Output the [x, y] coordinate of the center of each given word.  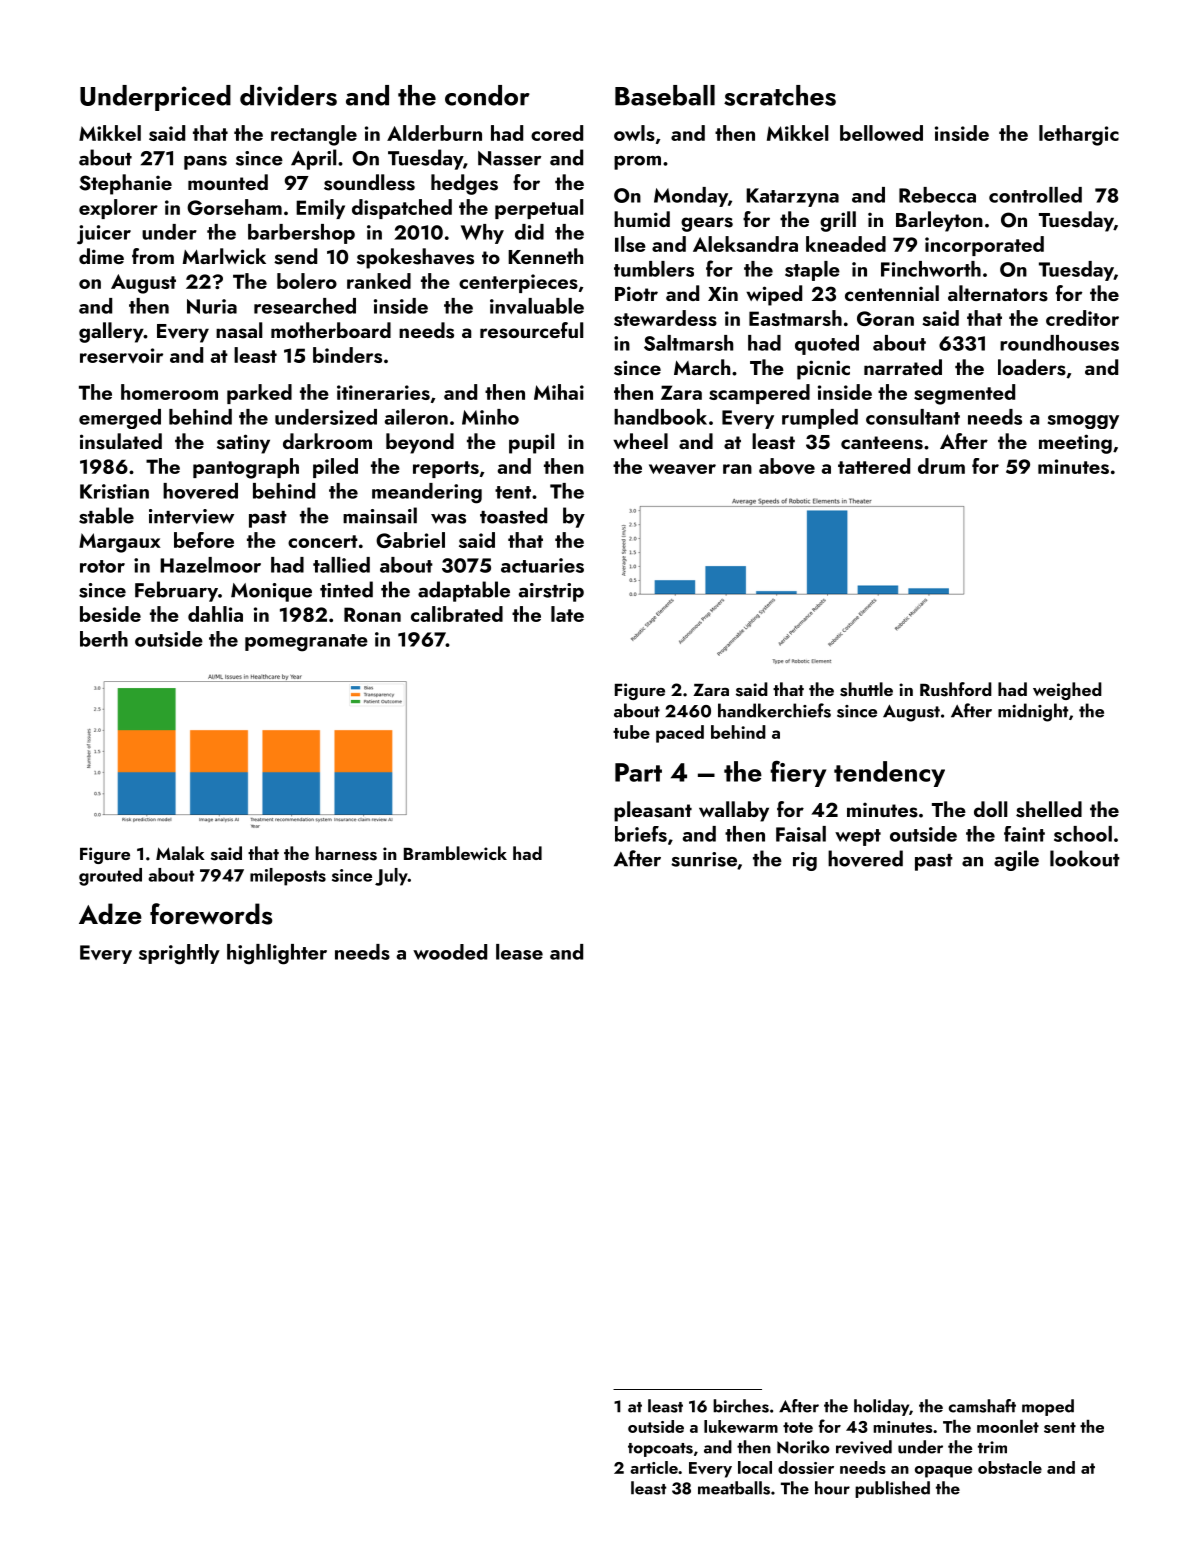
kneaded [846, 244]
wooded [450, 952]
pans [205, 162]
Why [482, 234]
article [654, 1467]
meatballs [734, 1488]
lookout [1085, 858]
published [892, 1489]
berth [104, 639]
